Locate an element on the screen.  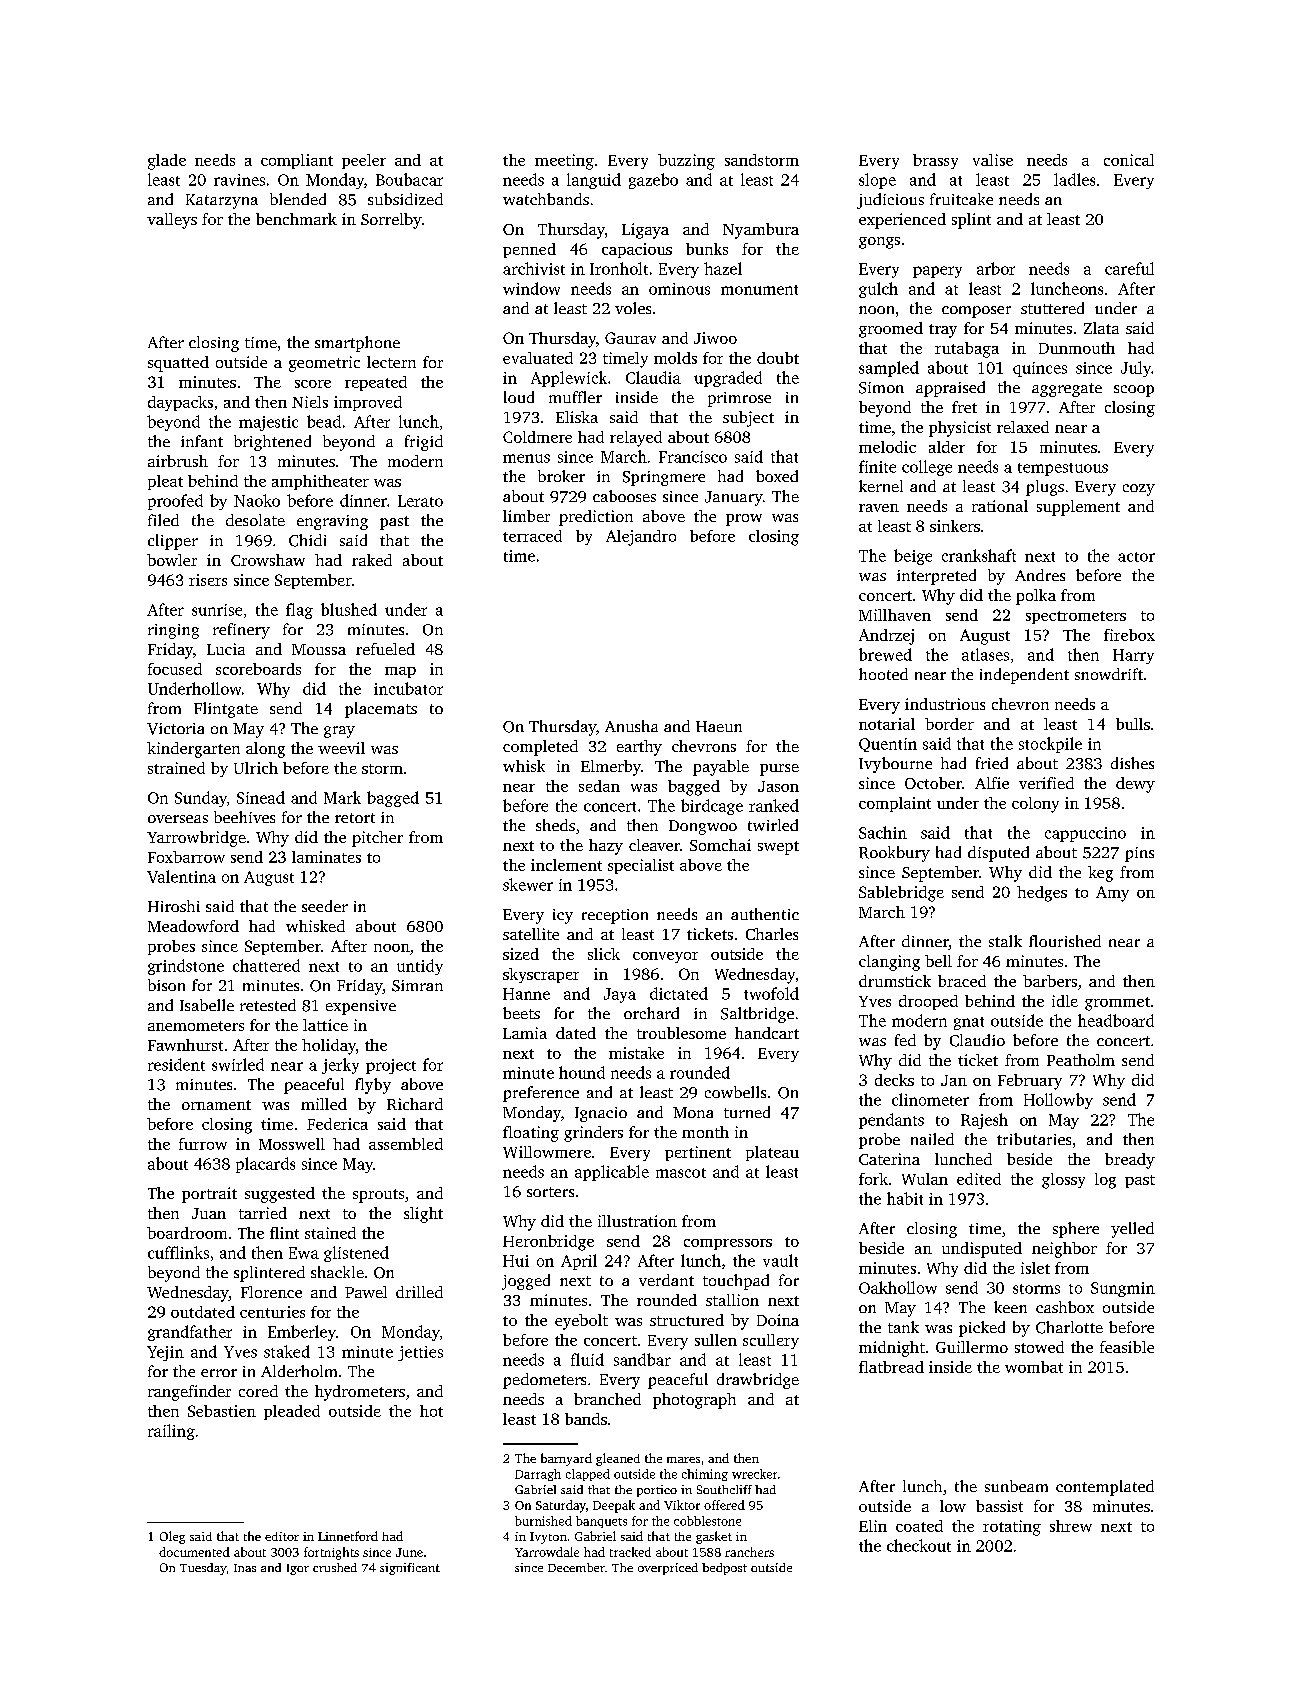
careful is located at coordinates (1129, 268).
